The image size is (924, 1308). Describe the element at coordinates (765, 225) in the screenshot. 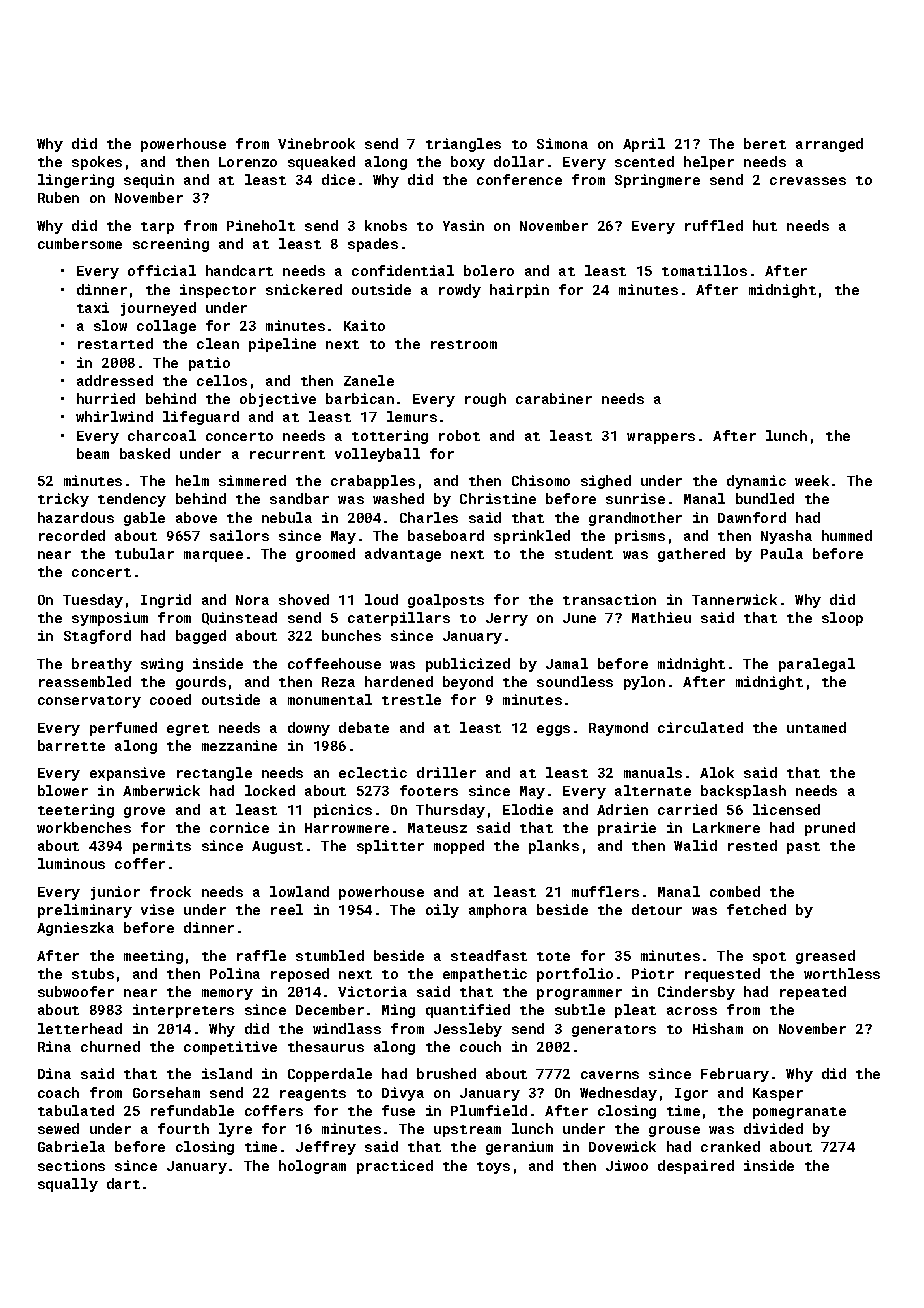

I see `hut` at that location.
